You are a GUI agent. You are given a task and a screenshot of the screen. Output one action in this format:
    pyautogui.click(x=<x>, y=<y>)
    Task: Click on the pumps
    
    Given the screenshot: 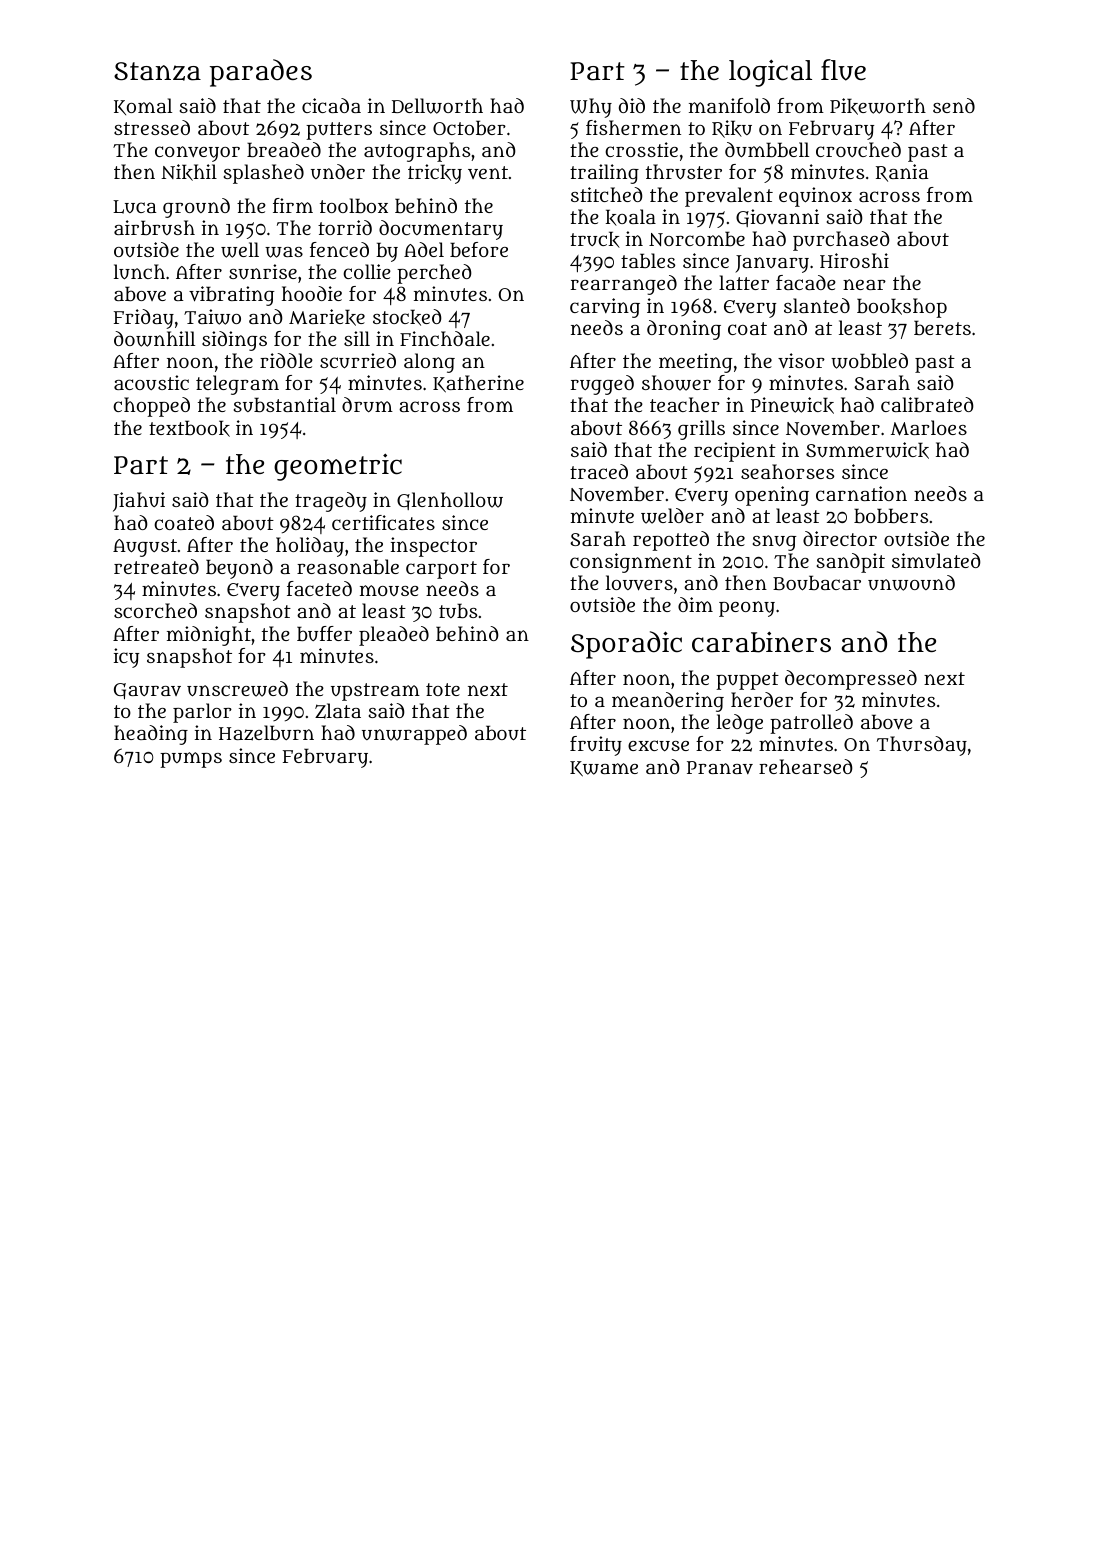 What is the action you would take?
    pyautogui.click(x=191, y=760)
